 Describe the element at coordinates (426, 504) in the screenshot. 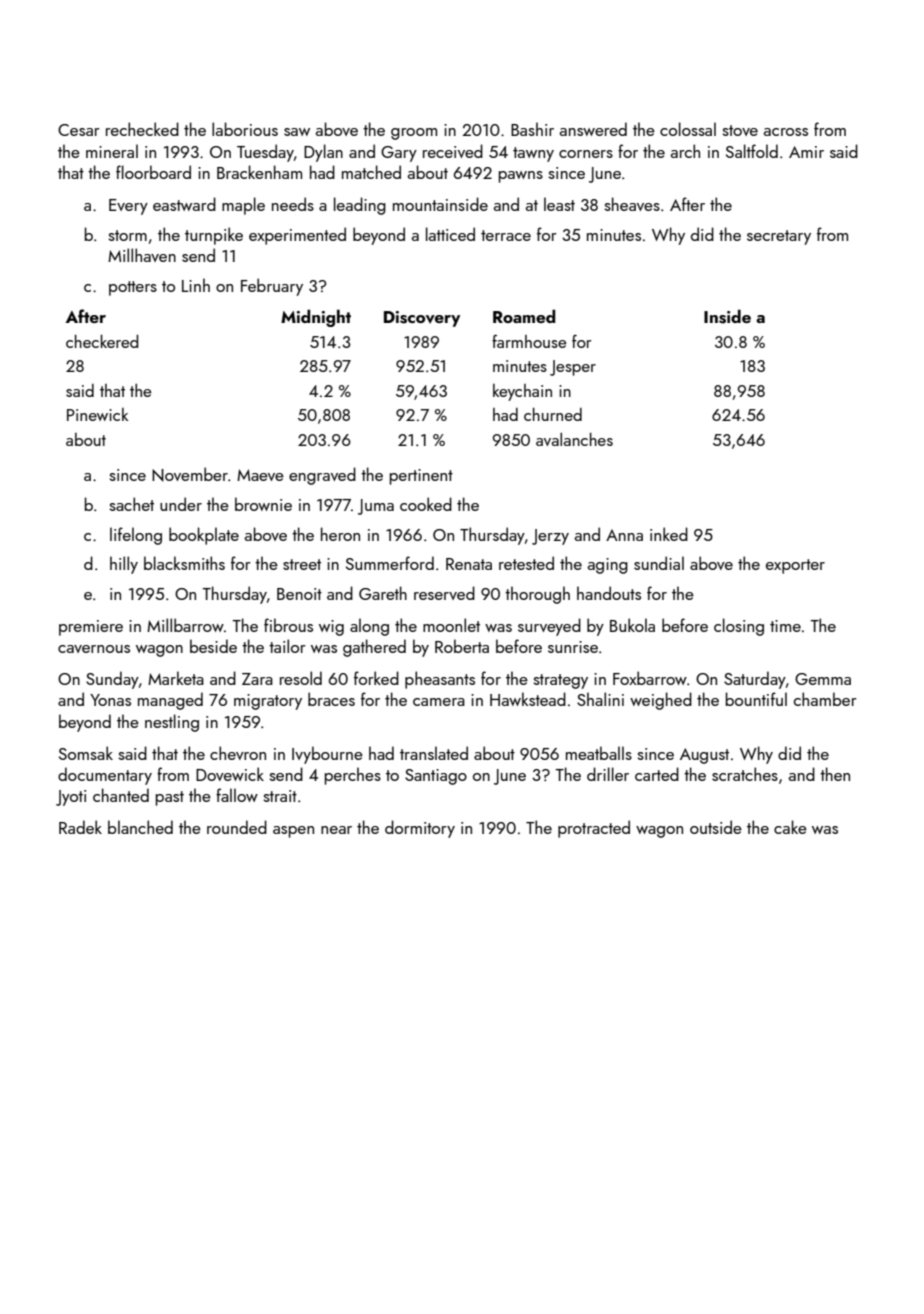

I see `cooked` at that location.
